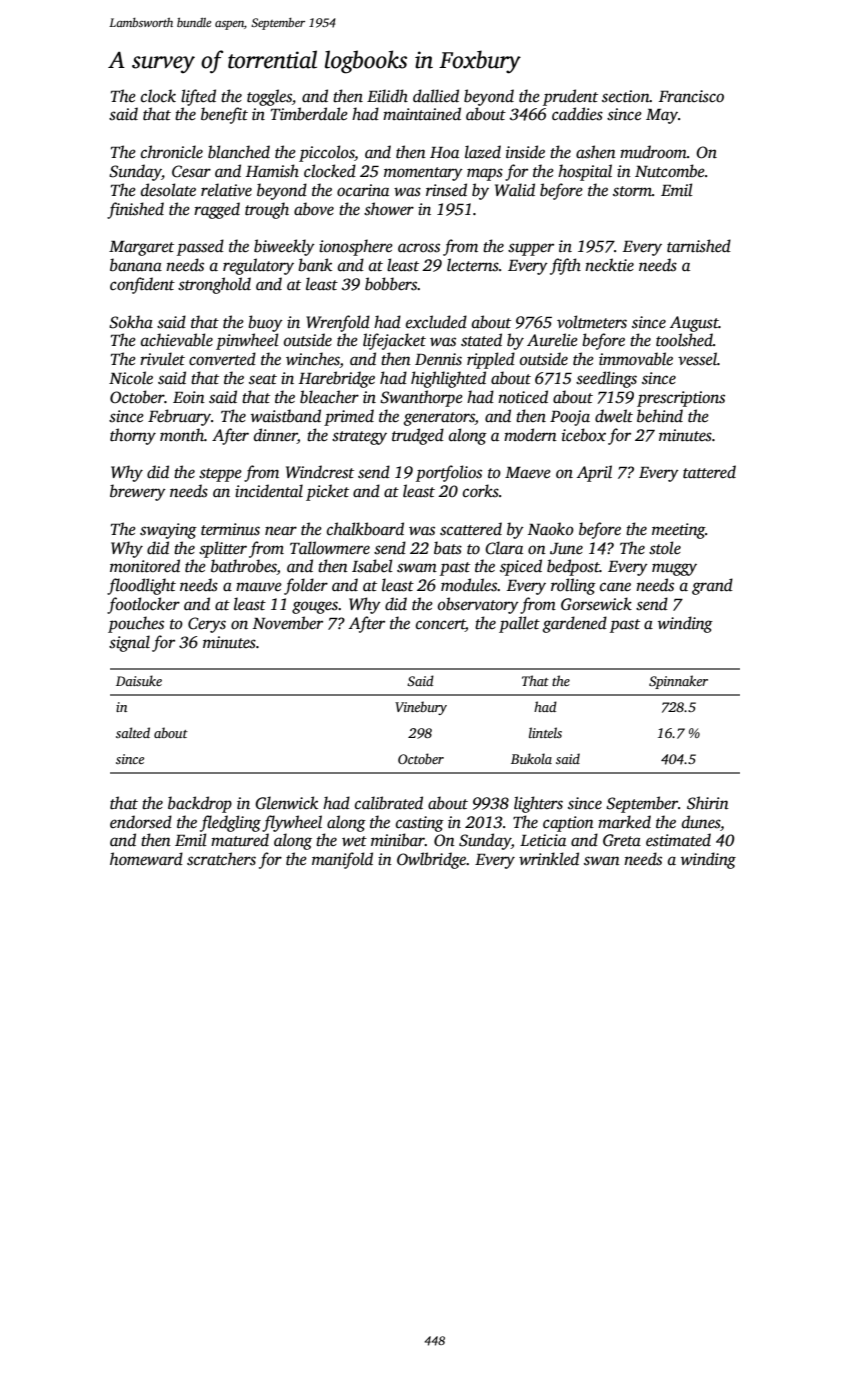  Describe the element at coordinates (320, 472) in the page. I see `Windcrest` at that location.
